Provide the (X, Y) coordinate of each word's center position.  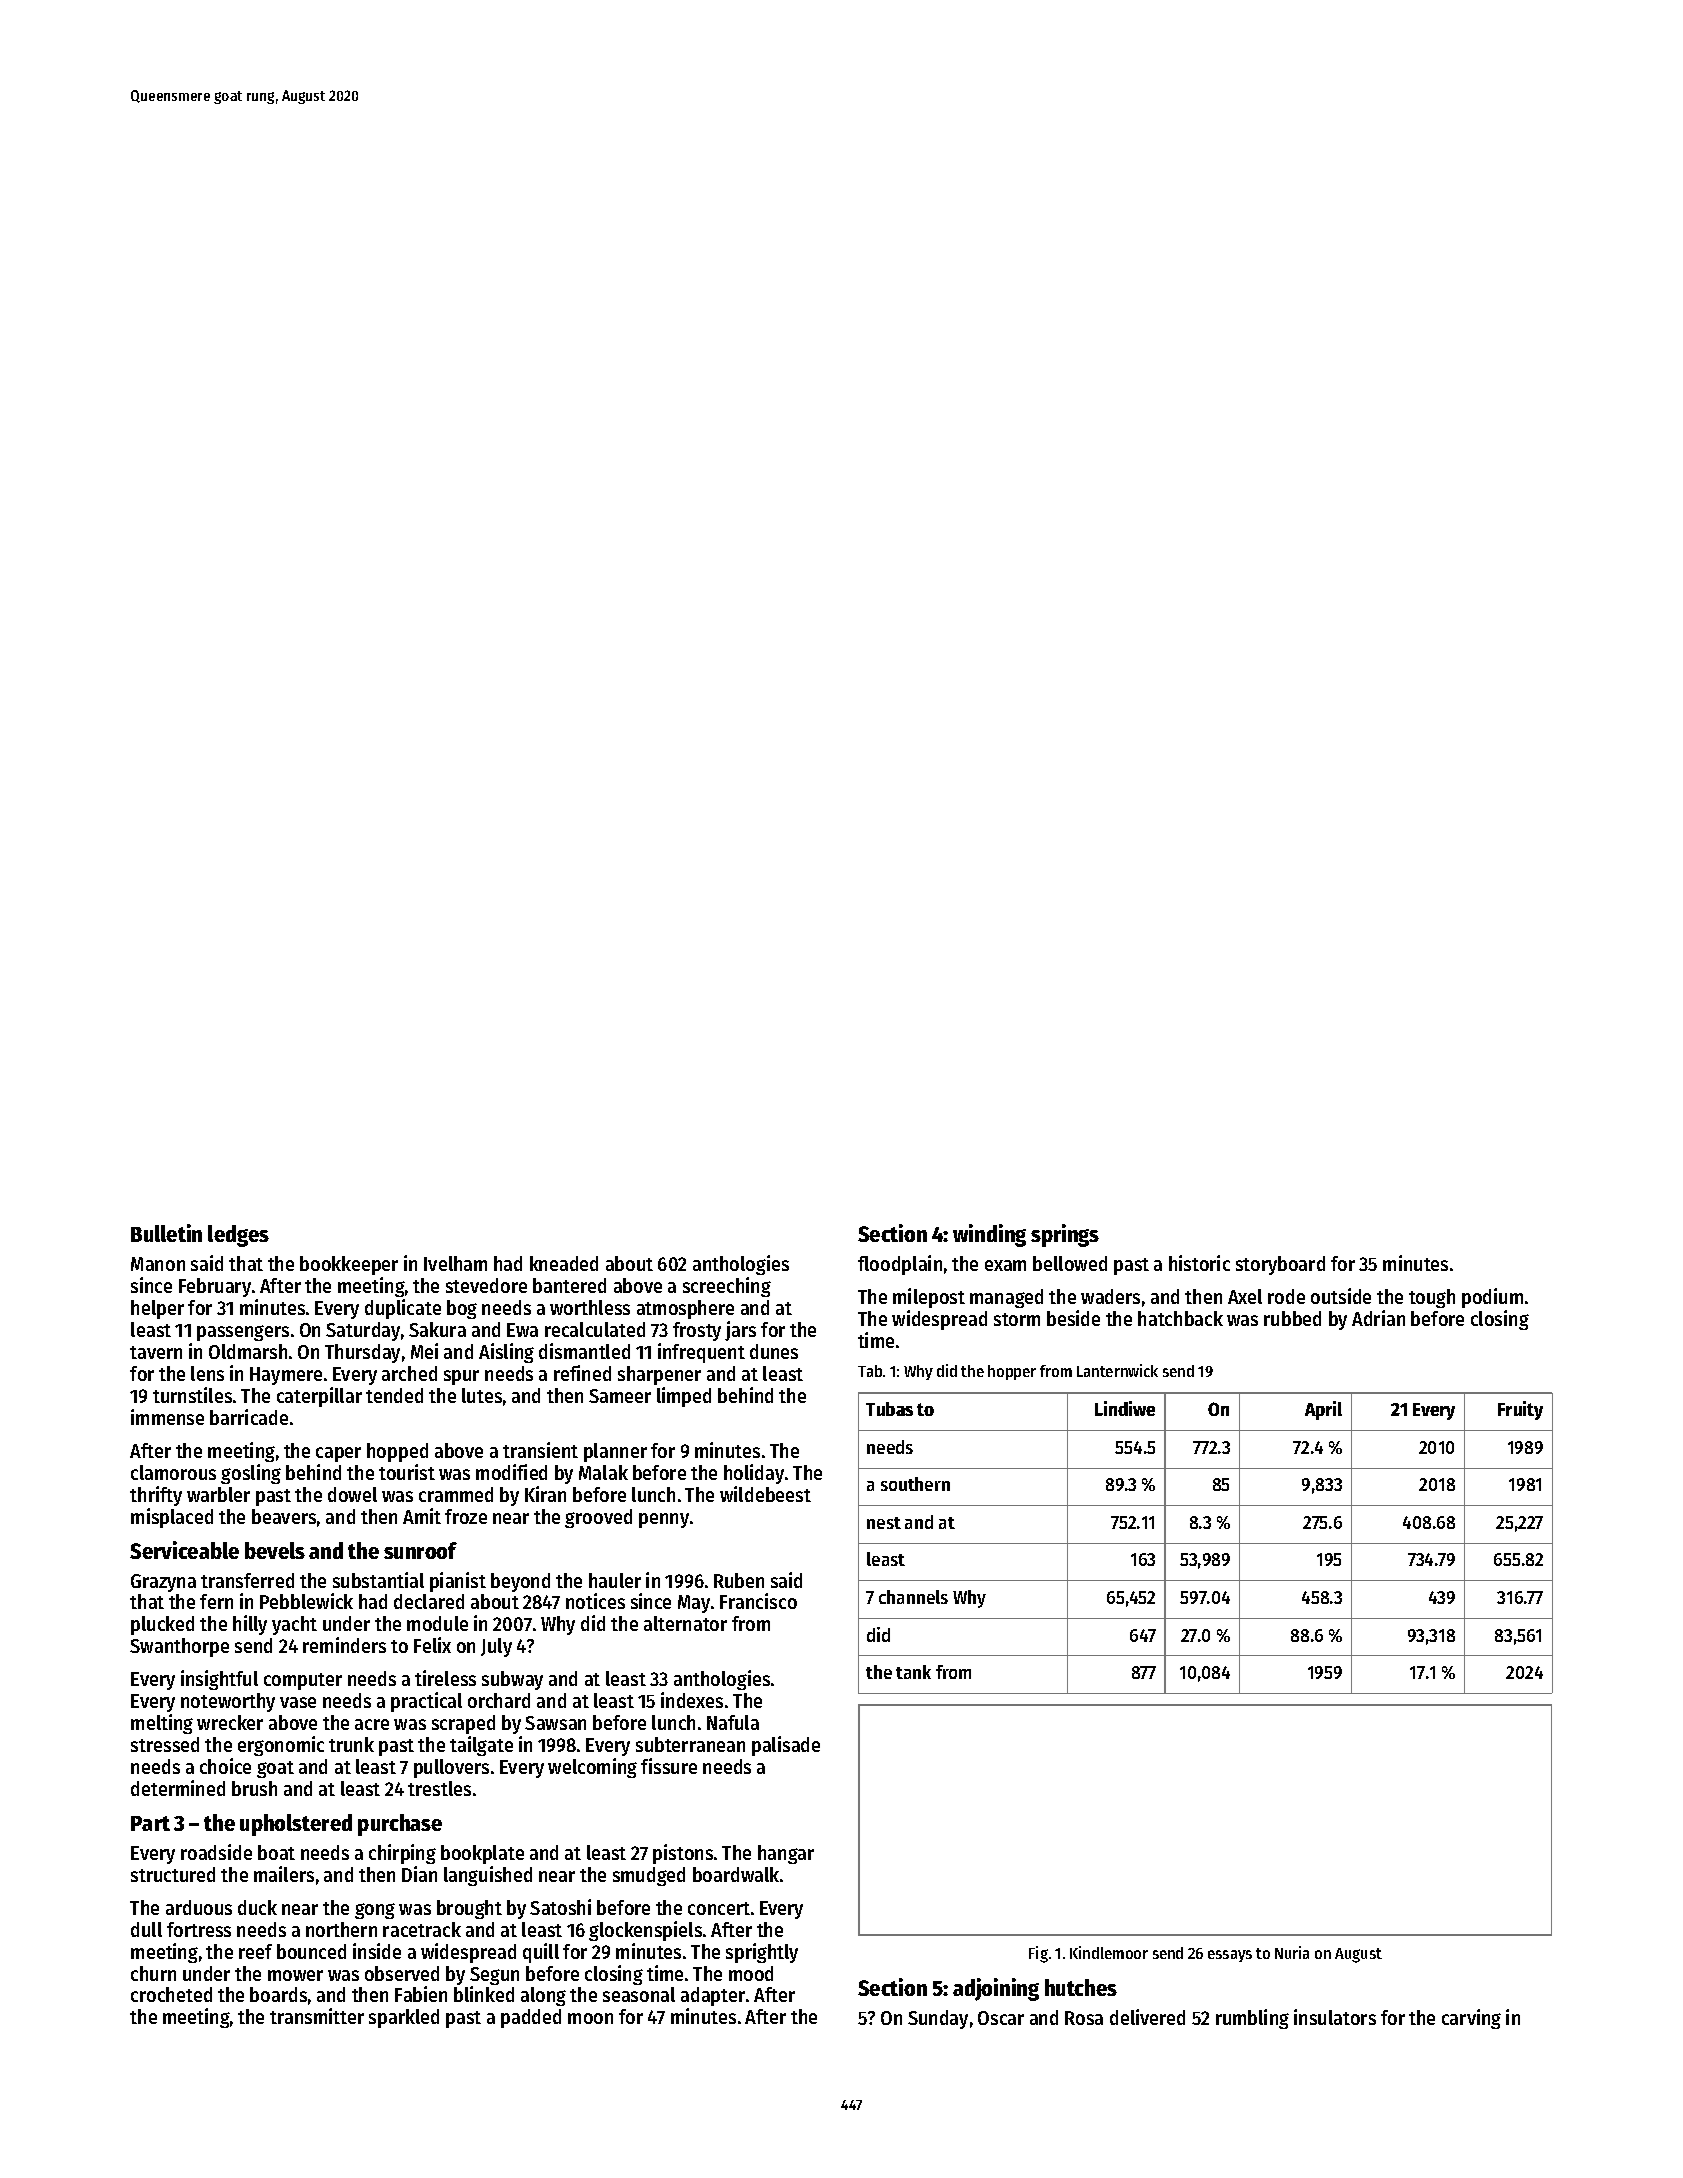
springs (1065, 1235)
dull (146, 1929)
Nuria (1292, 1952)
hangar (786, 1854)
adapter (713, 1996)
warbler (218, 1494)
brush (254, 1788)
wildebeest (765, 1494)
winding (989, 1235)
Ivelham (455, 1263)
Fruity (1520, 1410)
